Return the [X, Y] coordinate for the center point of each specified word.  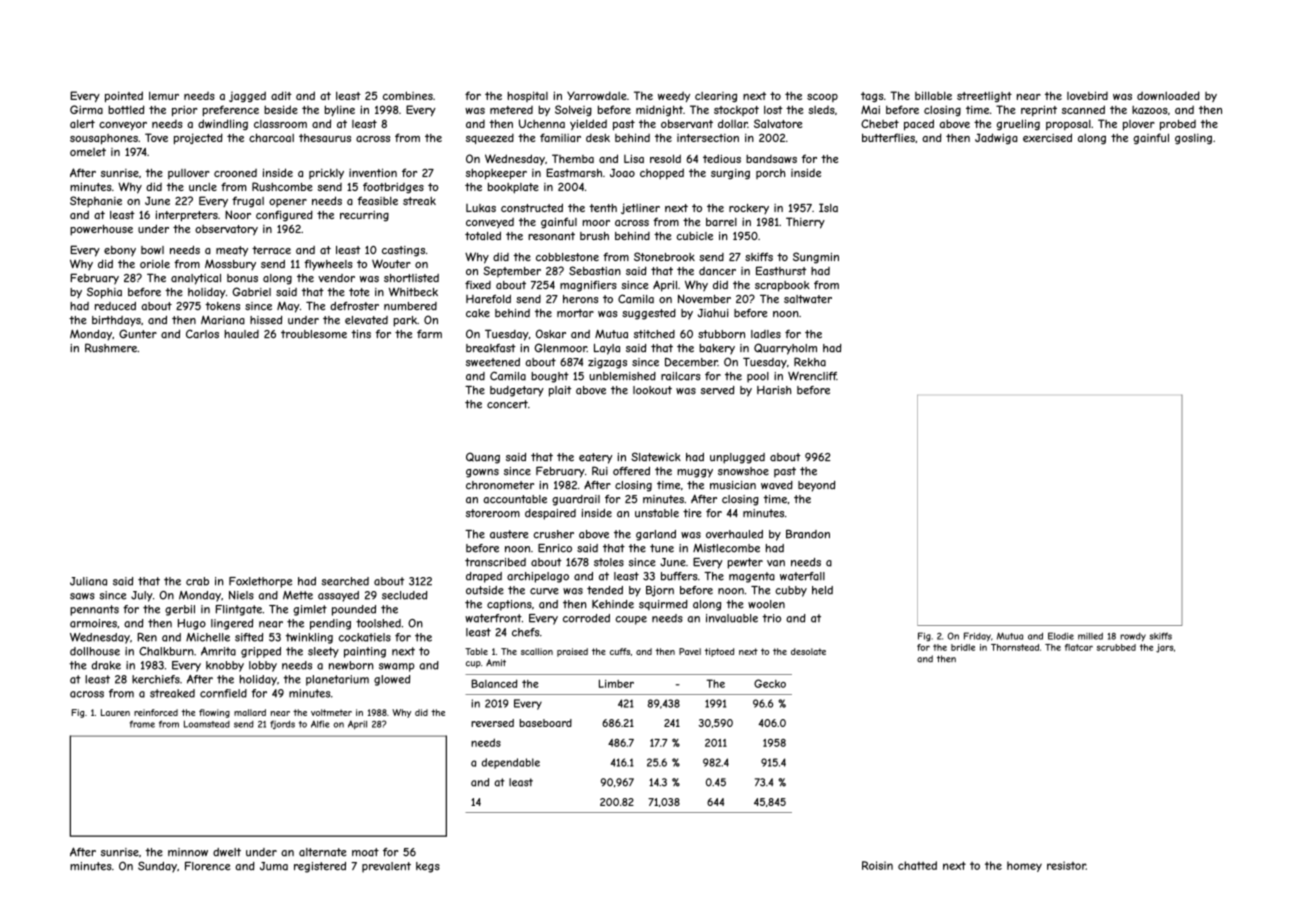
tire [692, 513]
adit [281, 95]
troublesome [314, 334]
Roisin [877, 865]
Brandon [808, 534]
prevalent [386, 867]
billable [933, 95]
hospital [528, 96]
